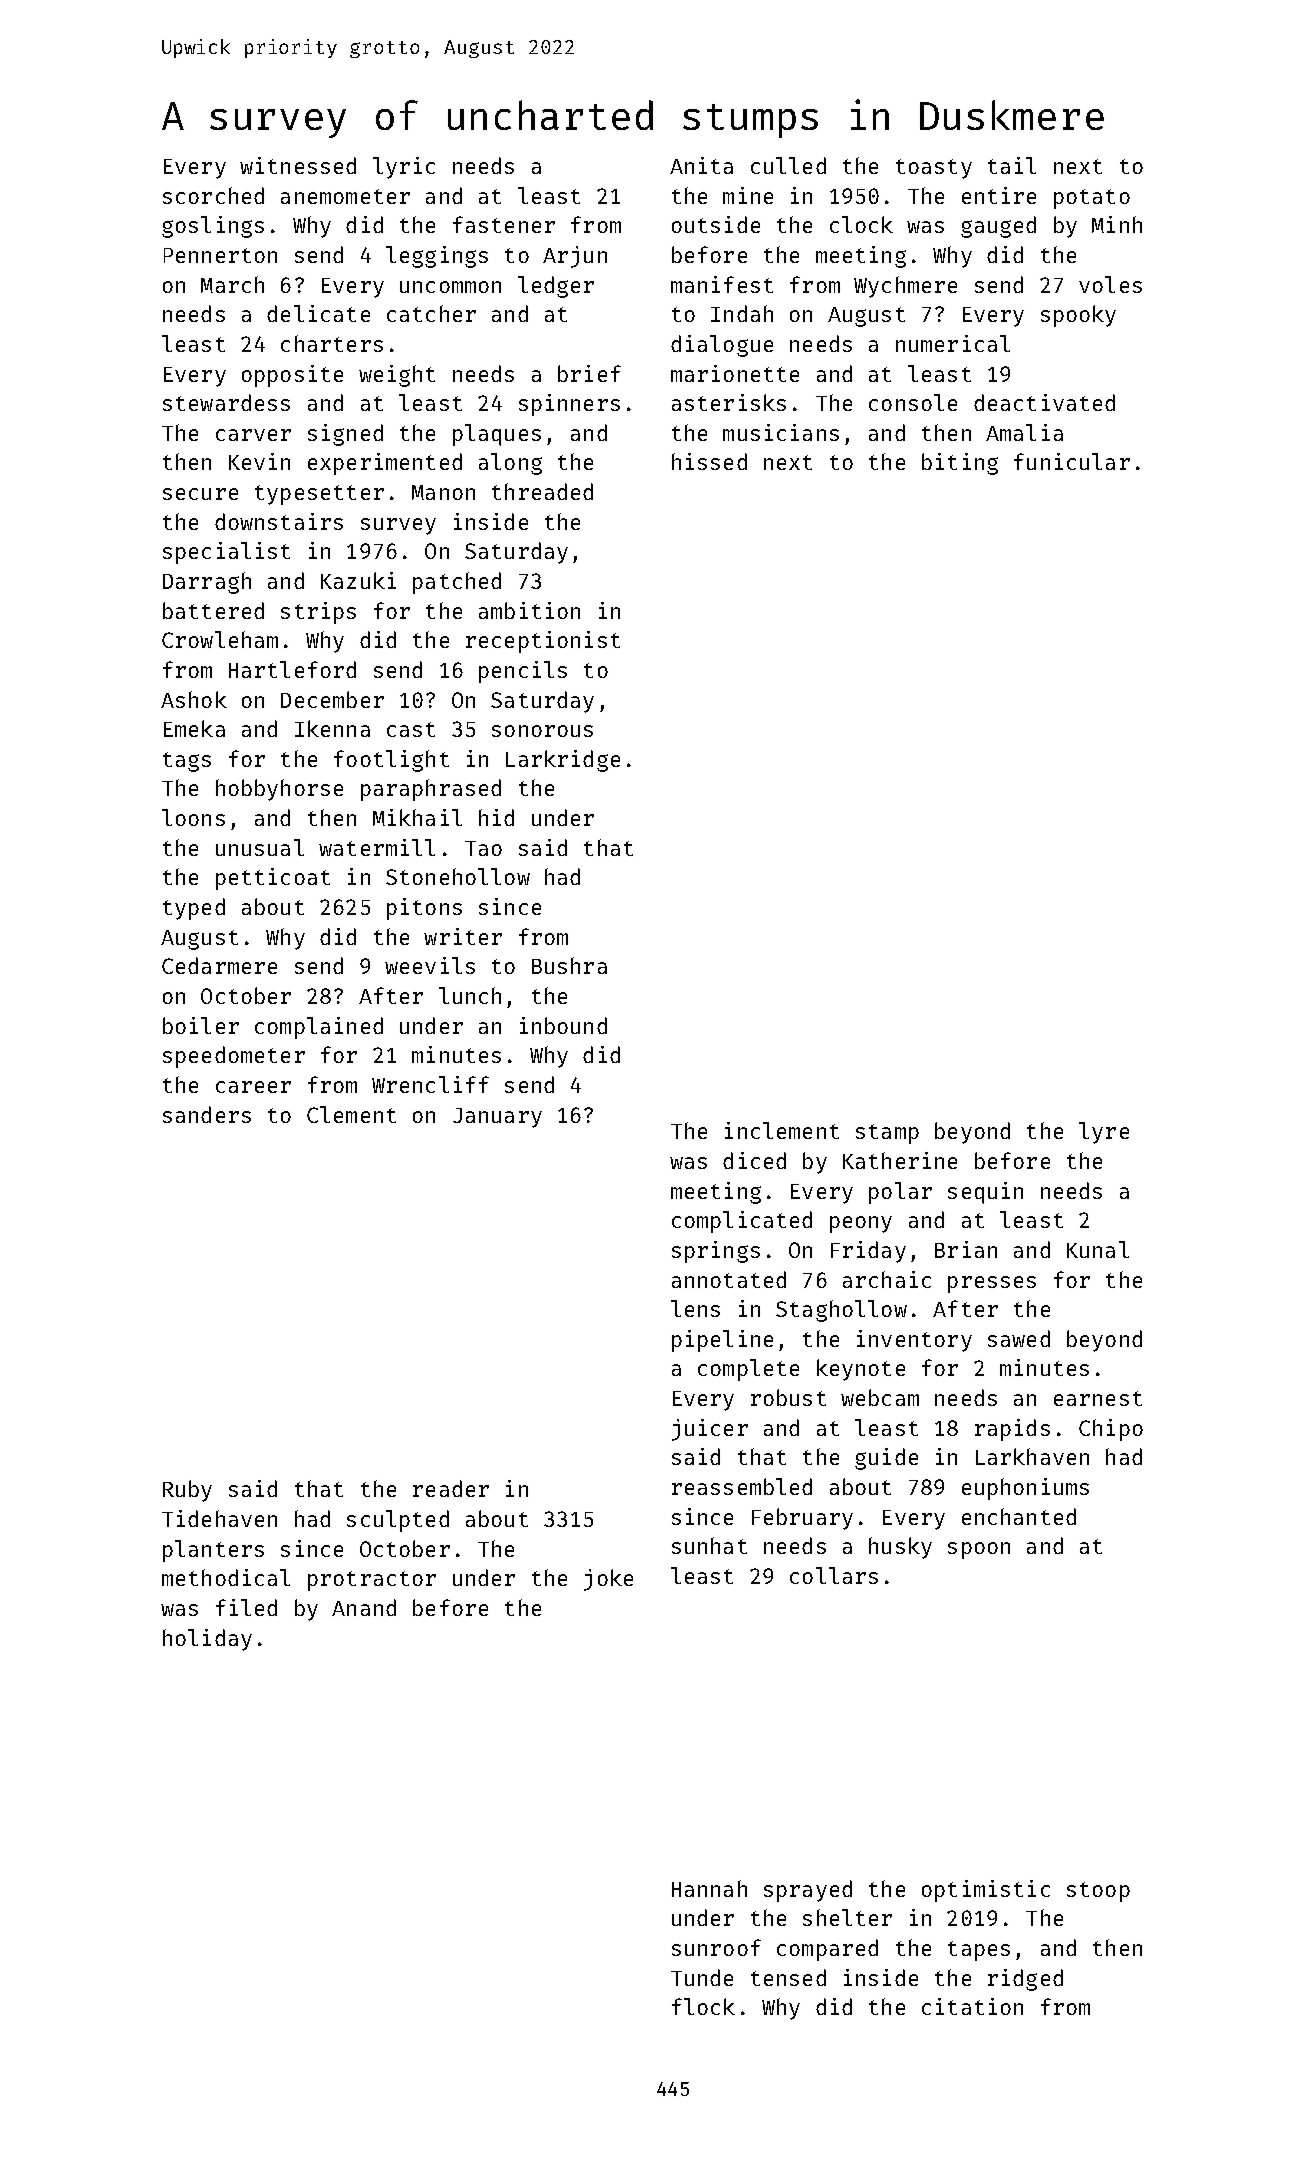 The height and width of the document is (2159, 1311). I want to click on dialogue, so click(722, 346).
